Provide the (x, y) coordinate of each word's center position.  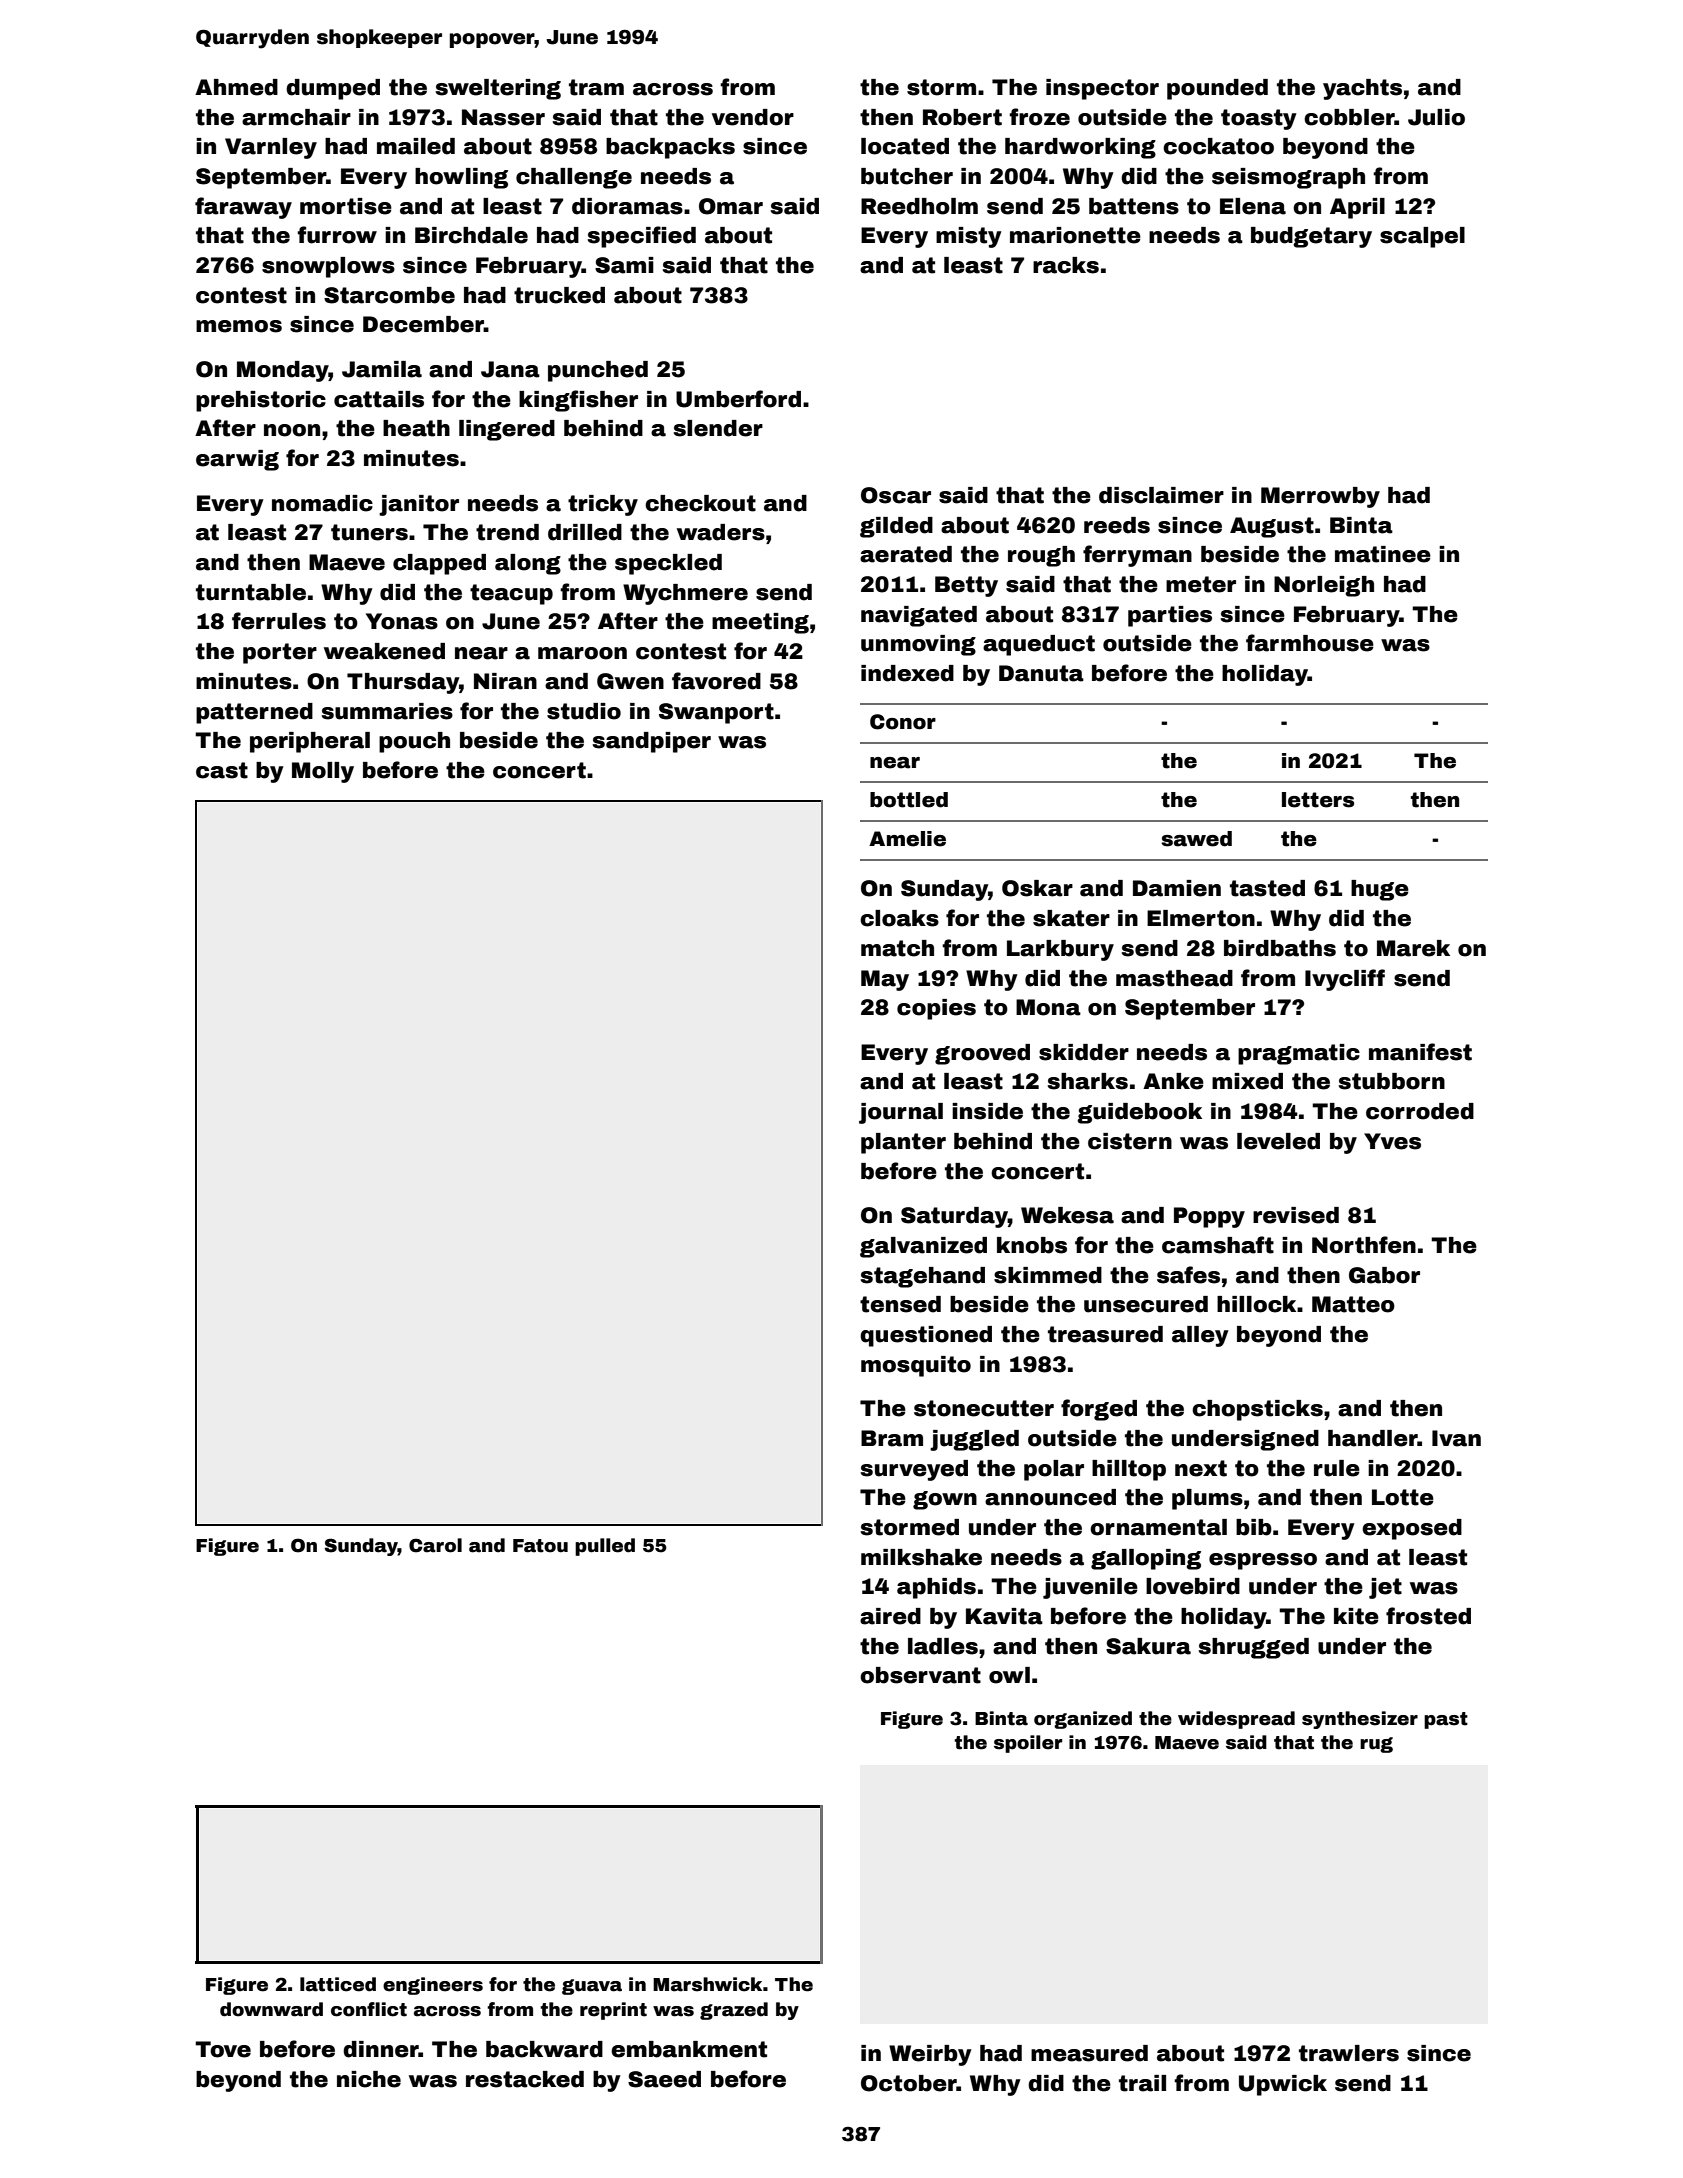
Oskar (1037, 888)
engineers (433, 1986)
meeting (760, 623)
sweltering (498, 89)
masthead (1174, 978)
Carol (435, 1545)
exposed (1412, 1529)
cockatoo (1218, 146)
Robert (962, 117)
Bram (892, 1438)
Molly (323, 772)
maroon (582, 653)
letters (1318, 800)
